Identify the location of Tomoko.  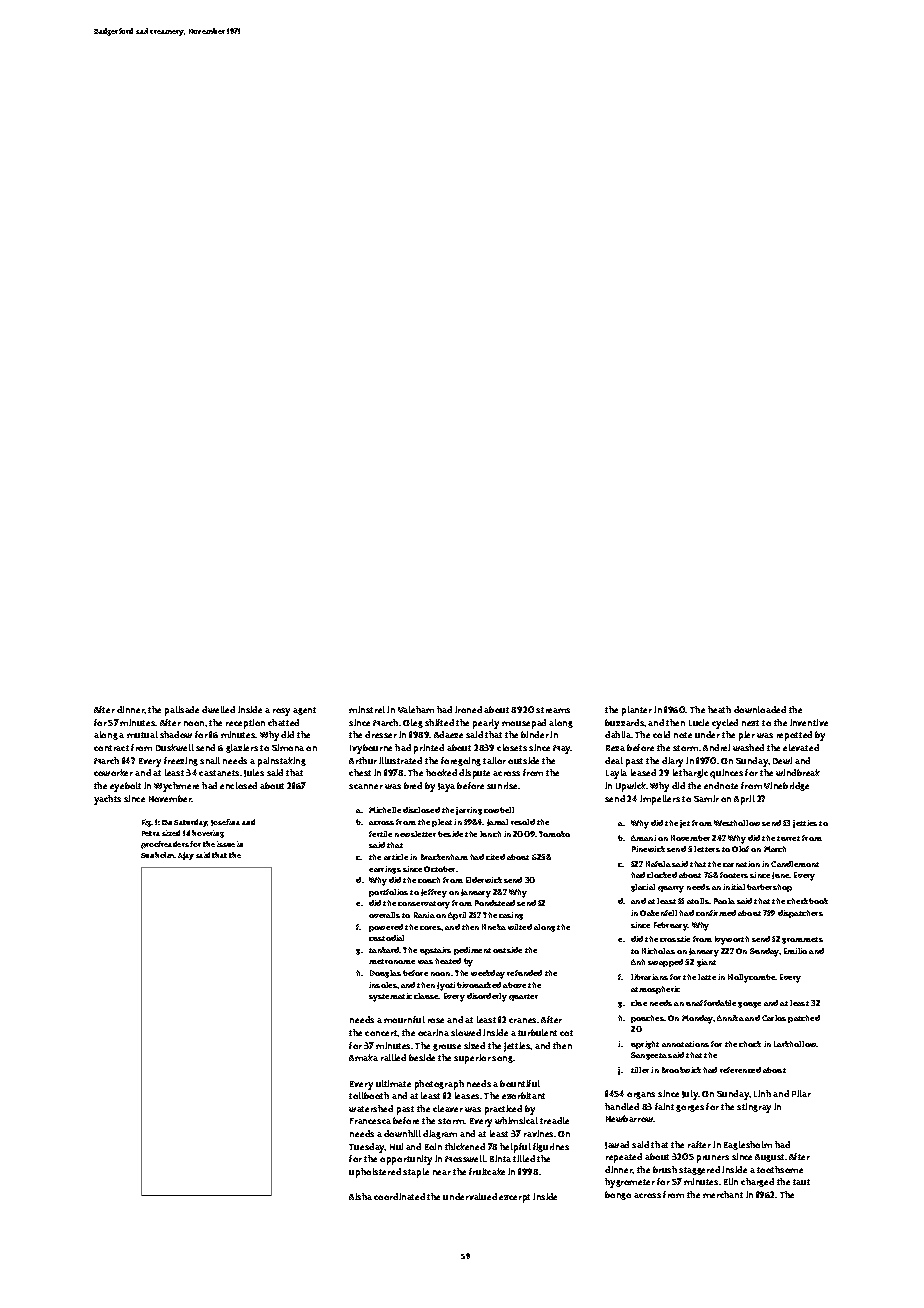
(554, 834).
